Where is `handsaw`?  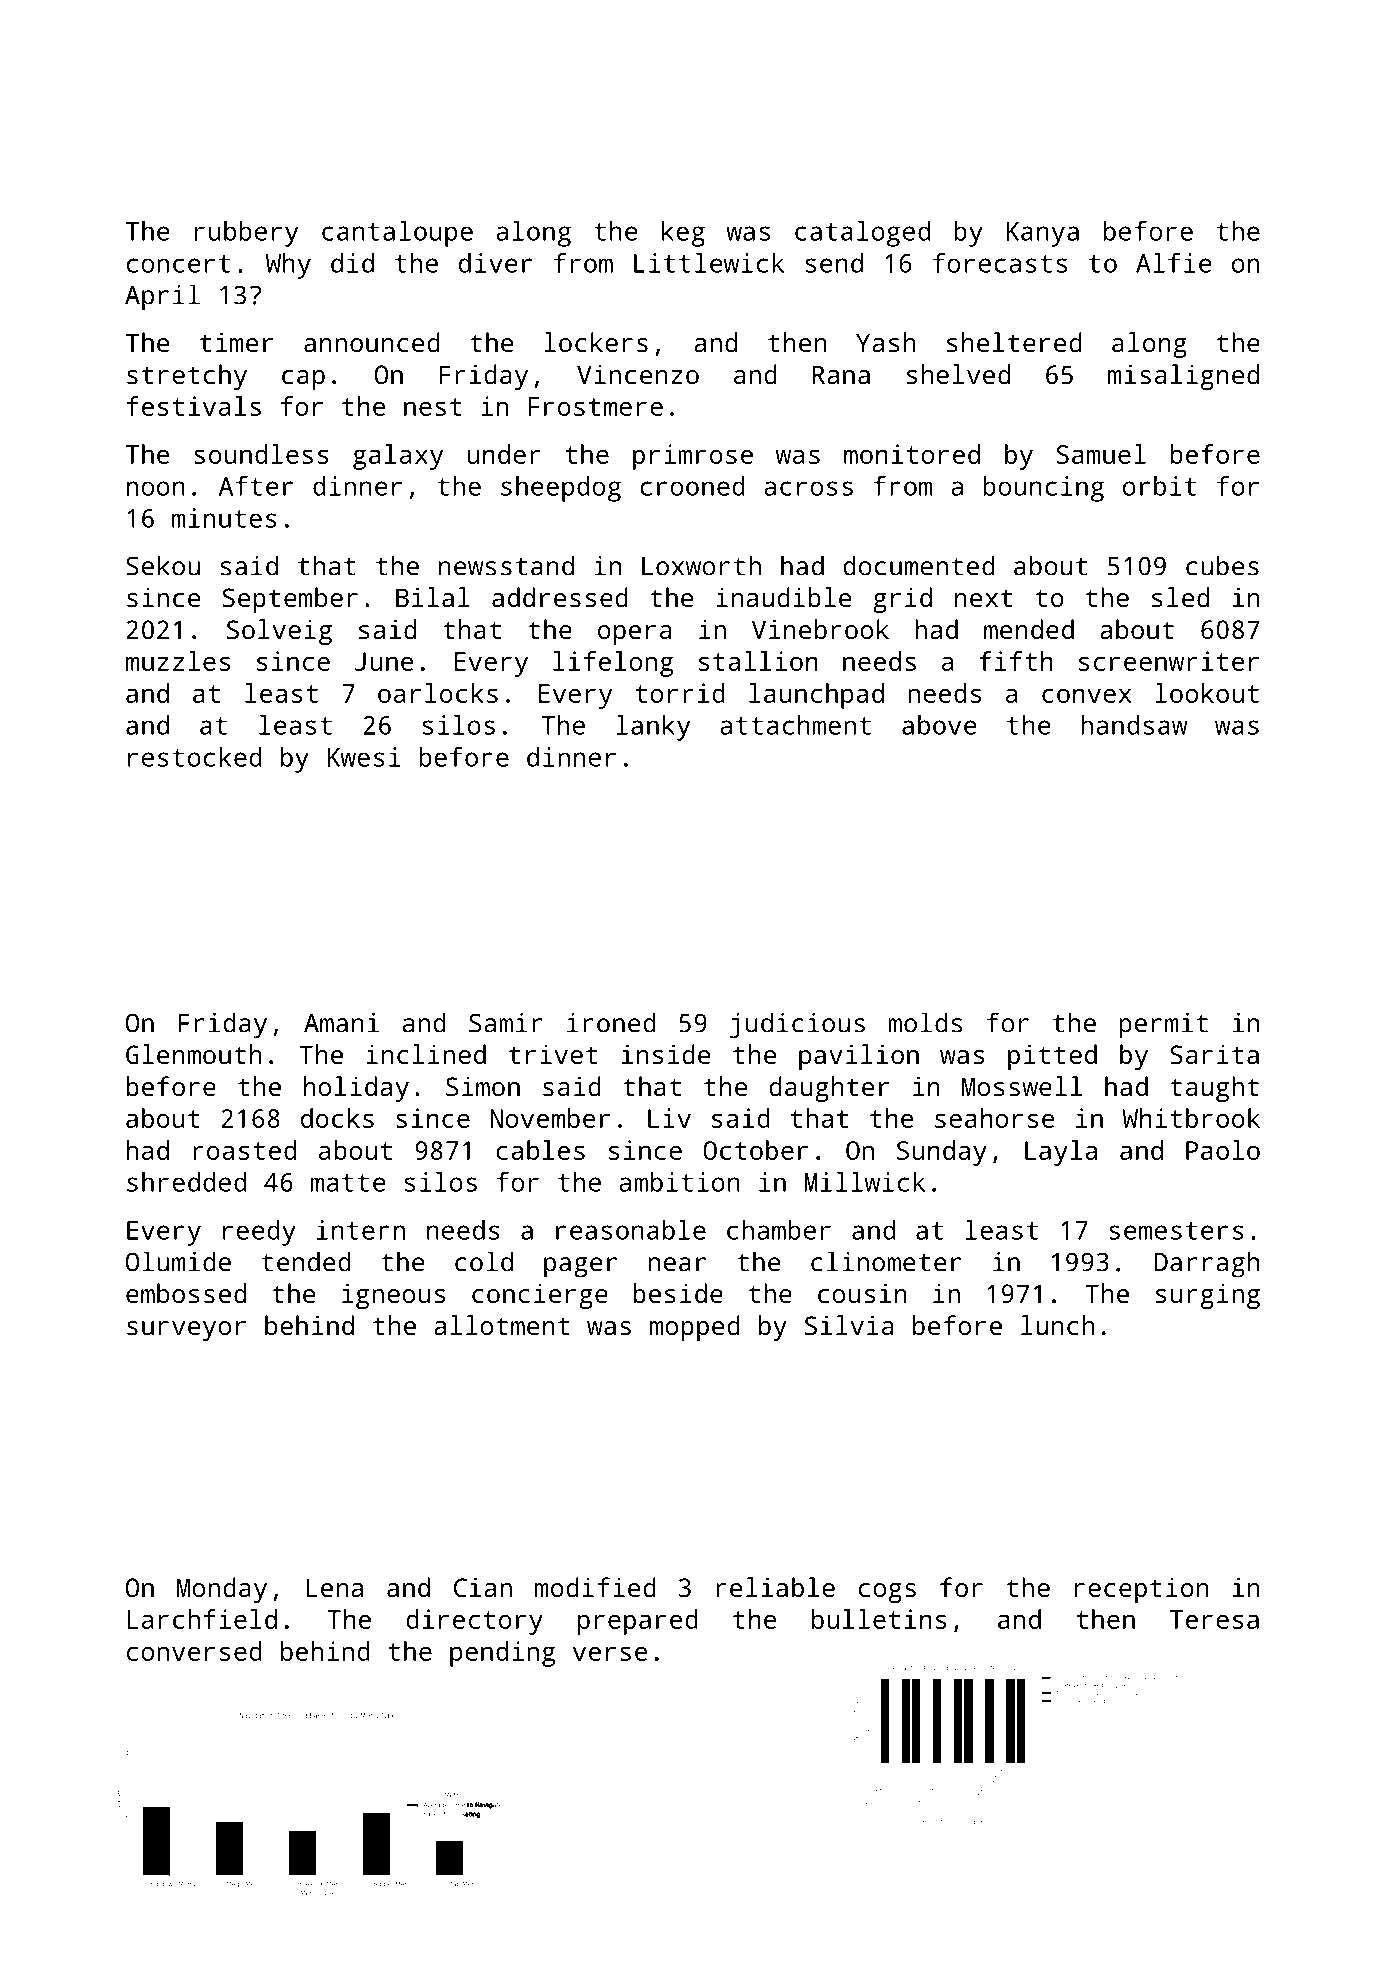 handsaw is located at coordinates (1134, 725).
